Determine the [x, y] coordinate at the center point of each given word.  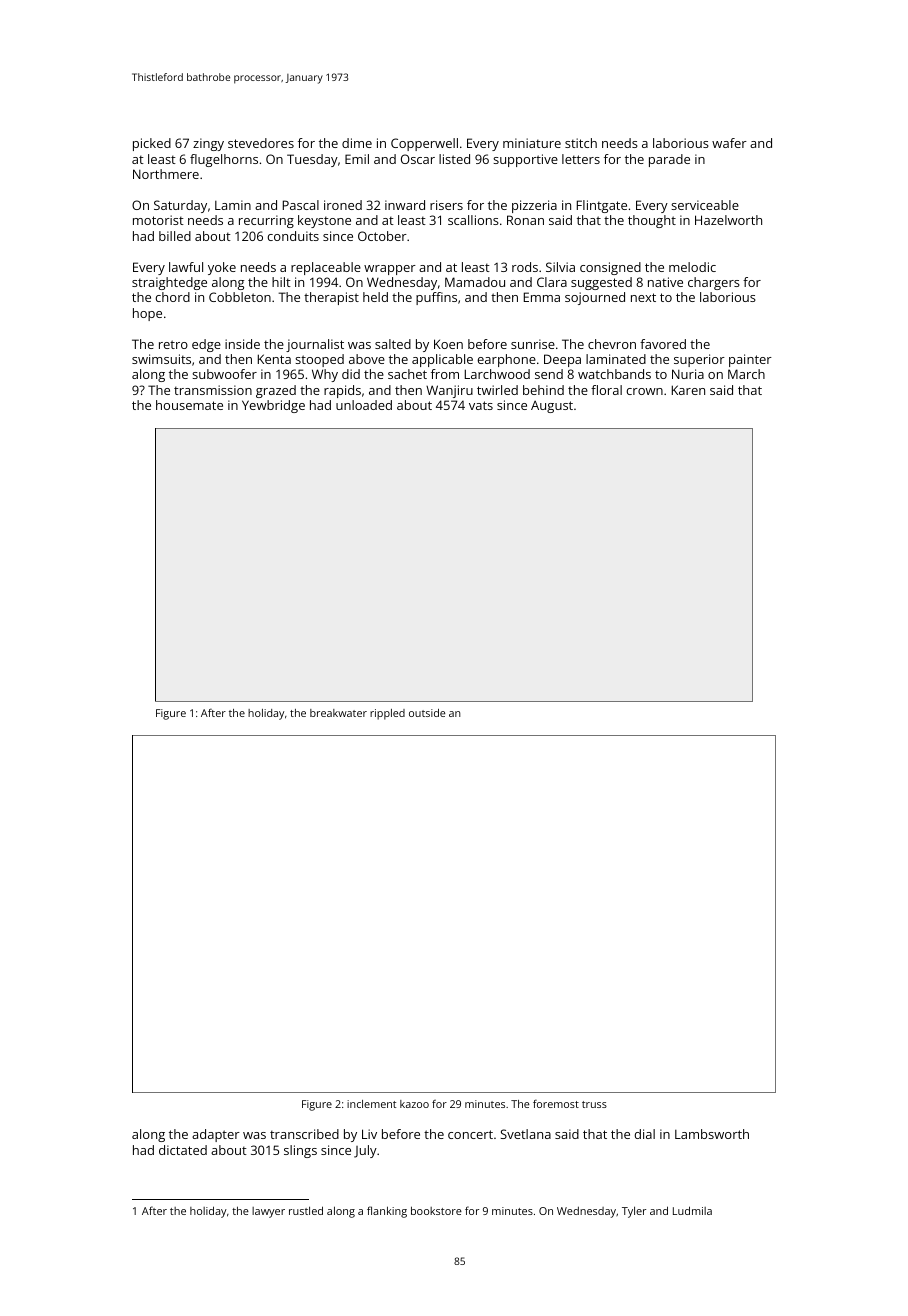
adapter [216, 1135]
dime [357, 143]
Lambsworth [712, 1134]
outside [427, 713]
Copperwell [424, 144]
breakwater [338, 713]
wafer [729, 143]
